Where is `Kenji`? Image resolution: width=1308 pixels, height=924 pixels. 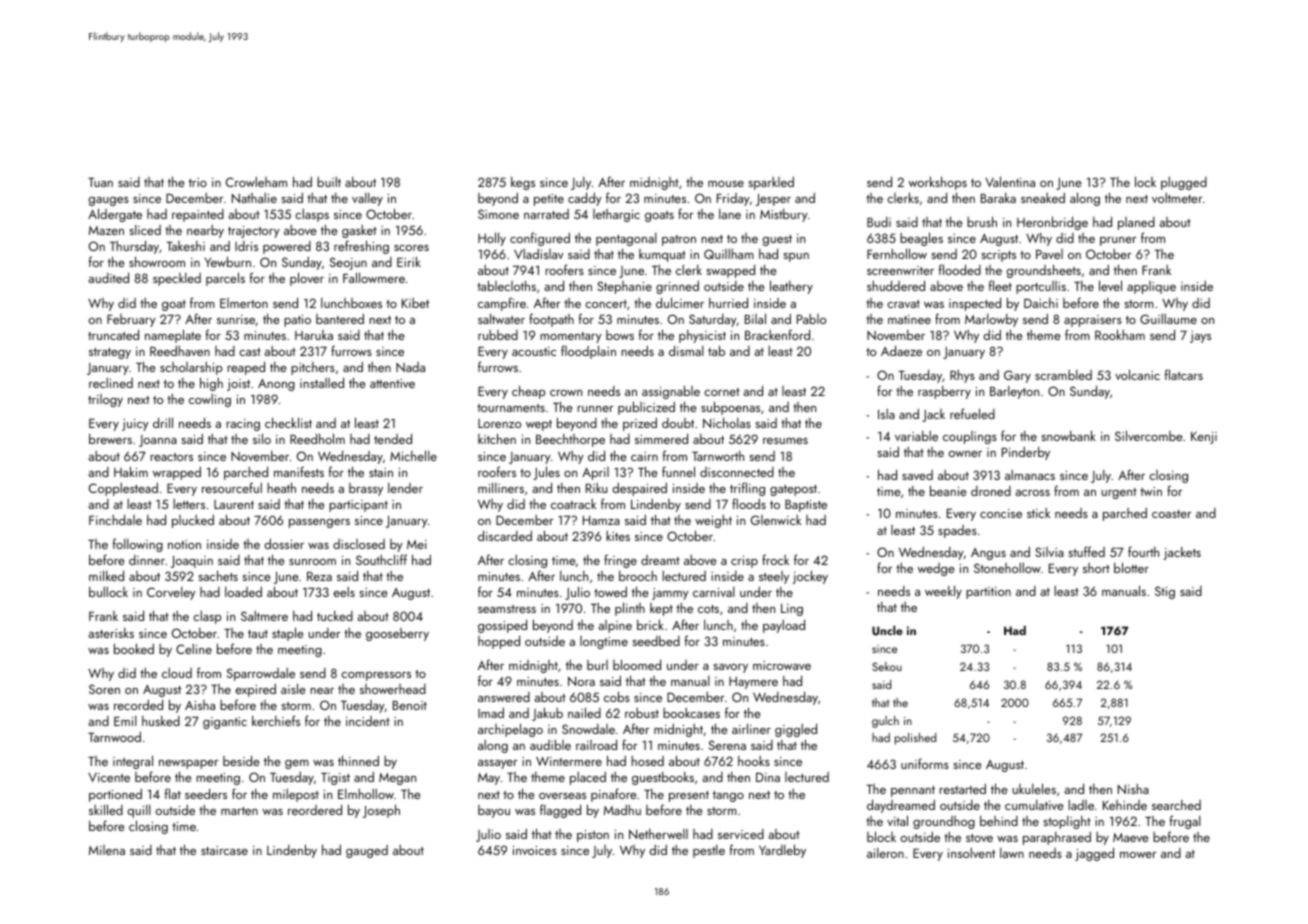 Kenji is located at coordinates (1204, 438).
